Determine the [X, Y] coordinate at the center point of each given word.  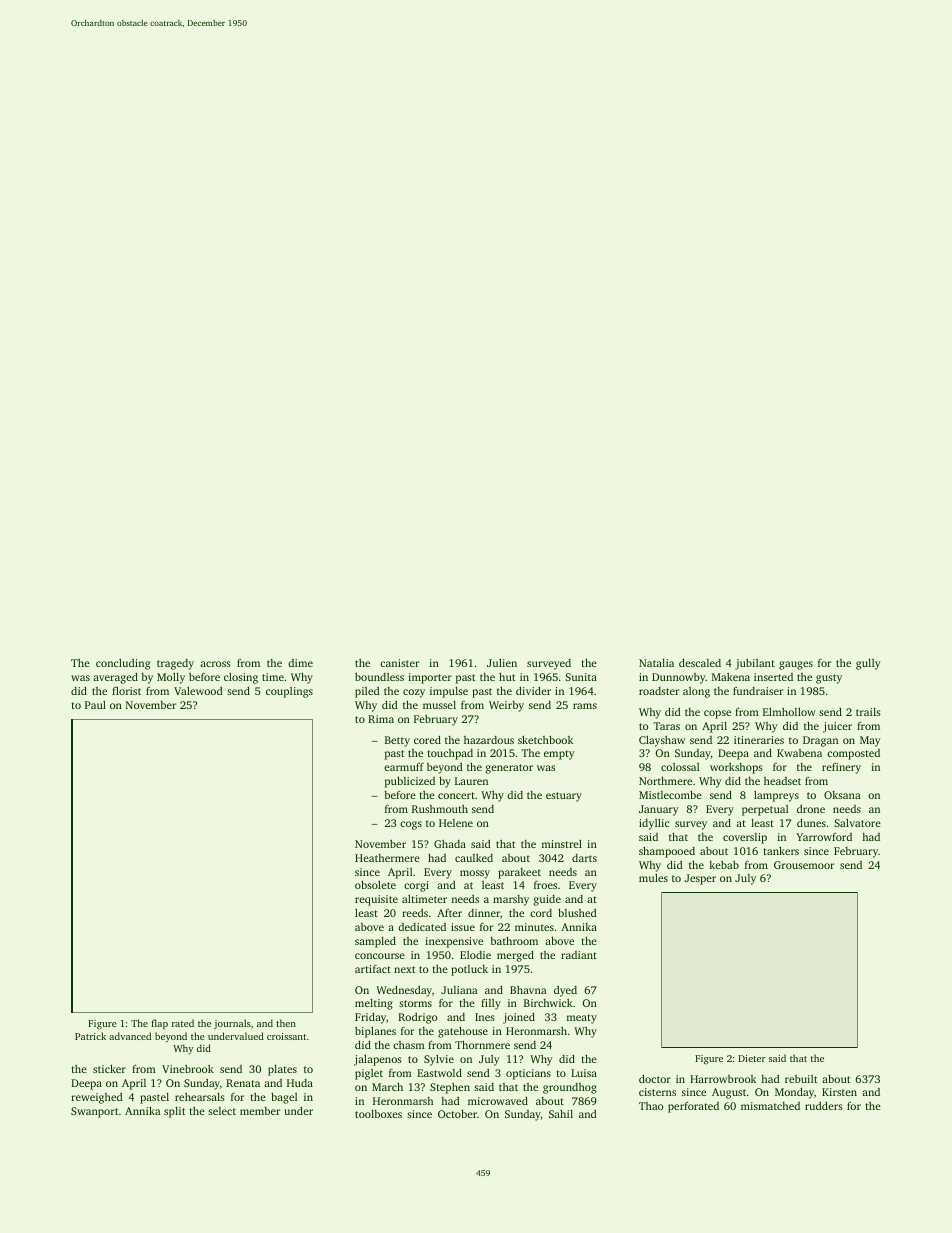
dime [300, 663]
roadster [659, 691]
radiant [579, 955]
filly [491, 1004]
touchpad [450, 754]
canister [399, 663]
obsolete [375, 884]
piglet [369, 1074]
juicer [837, 727]
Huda [300, 1083]
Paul [95, 704]
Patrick [90, 1036]
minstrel [561, 843]
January [659, 810]
